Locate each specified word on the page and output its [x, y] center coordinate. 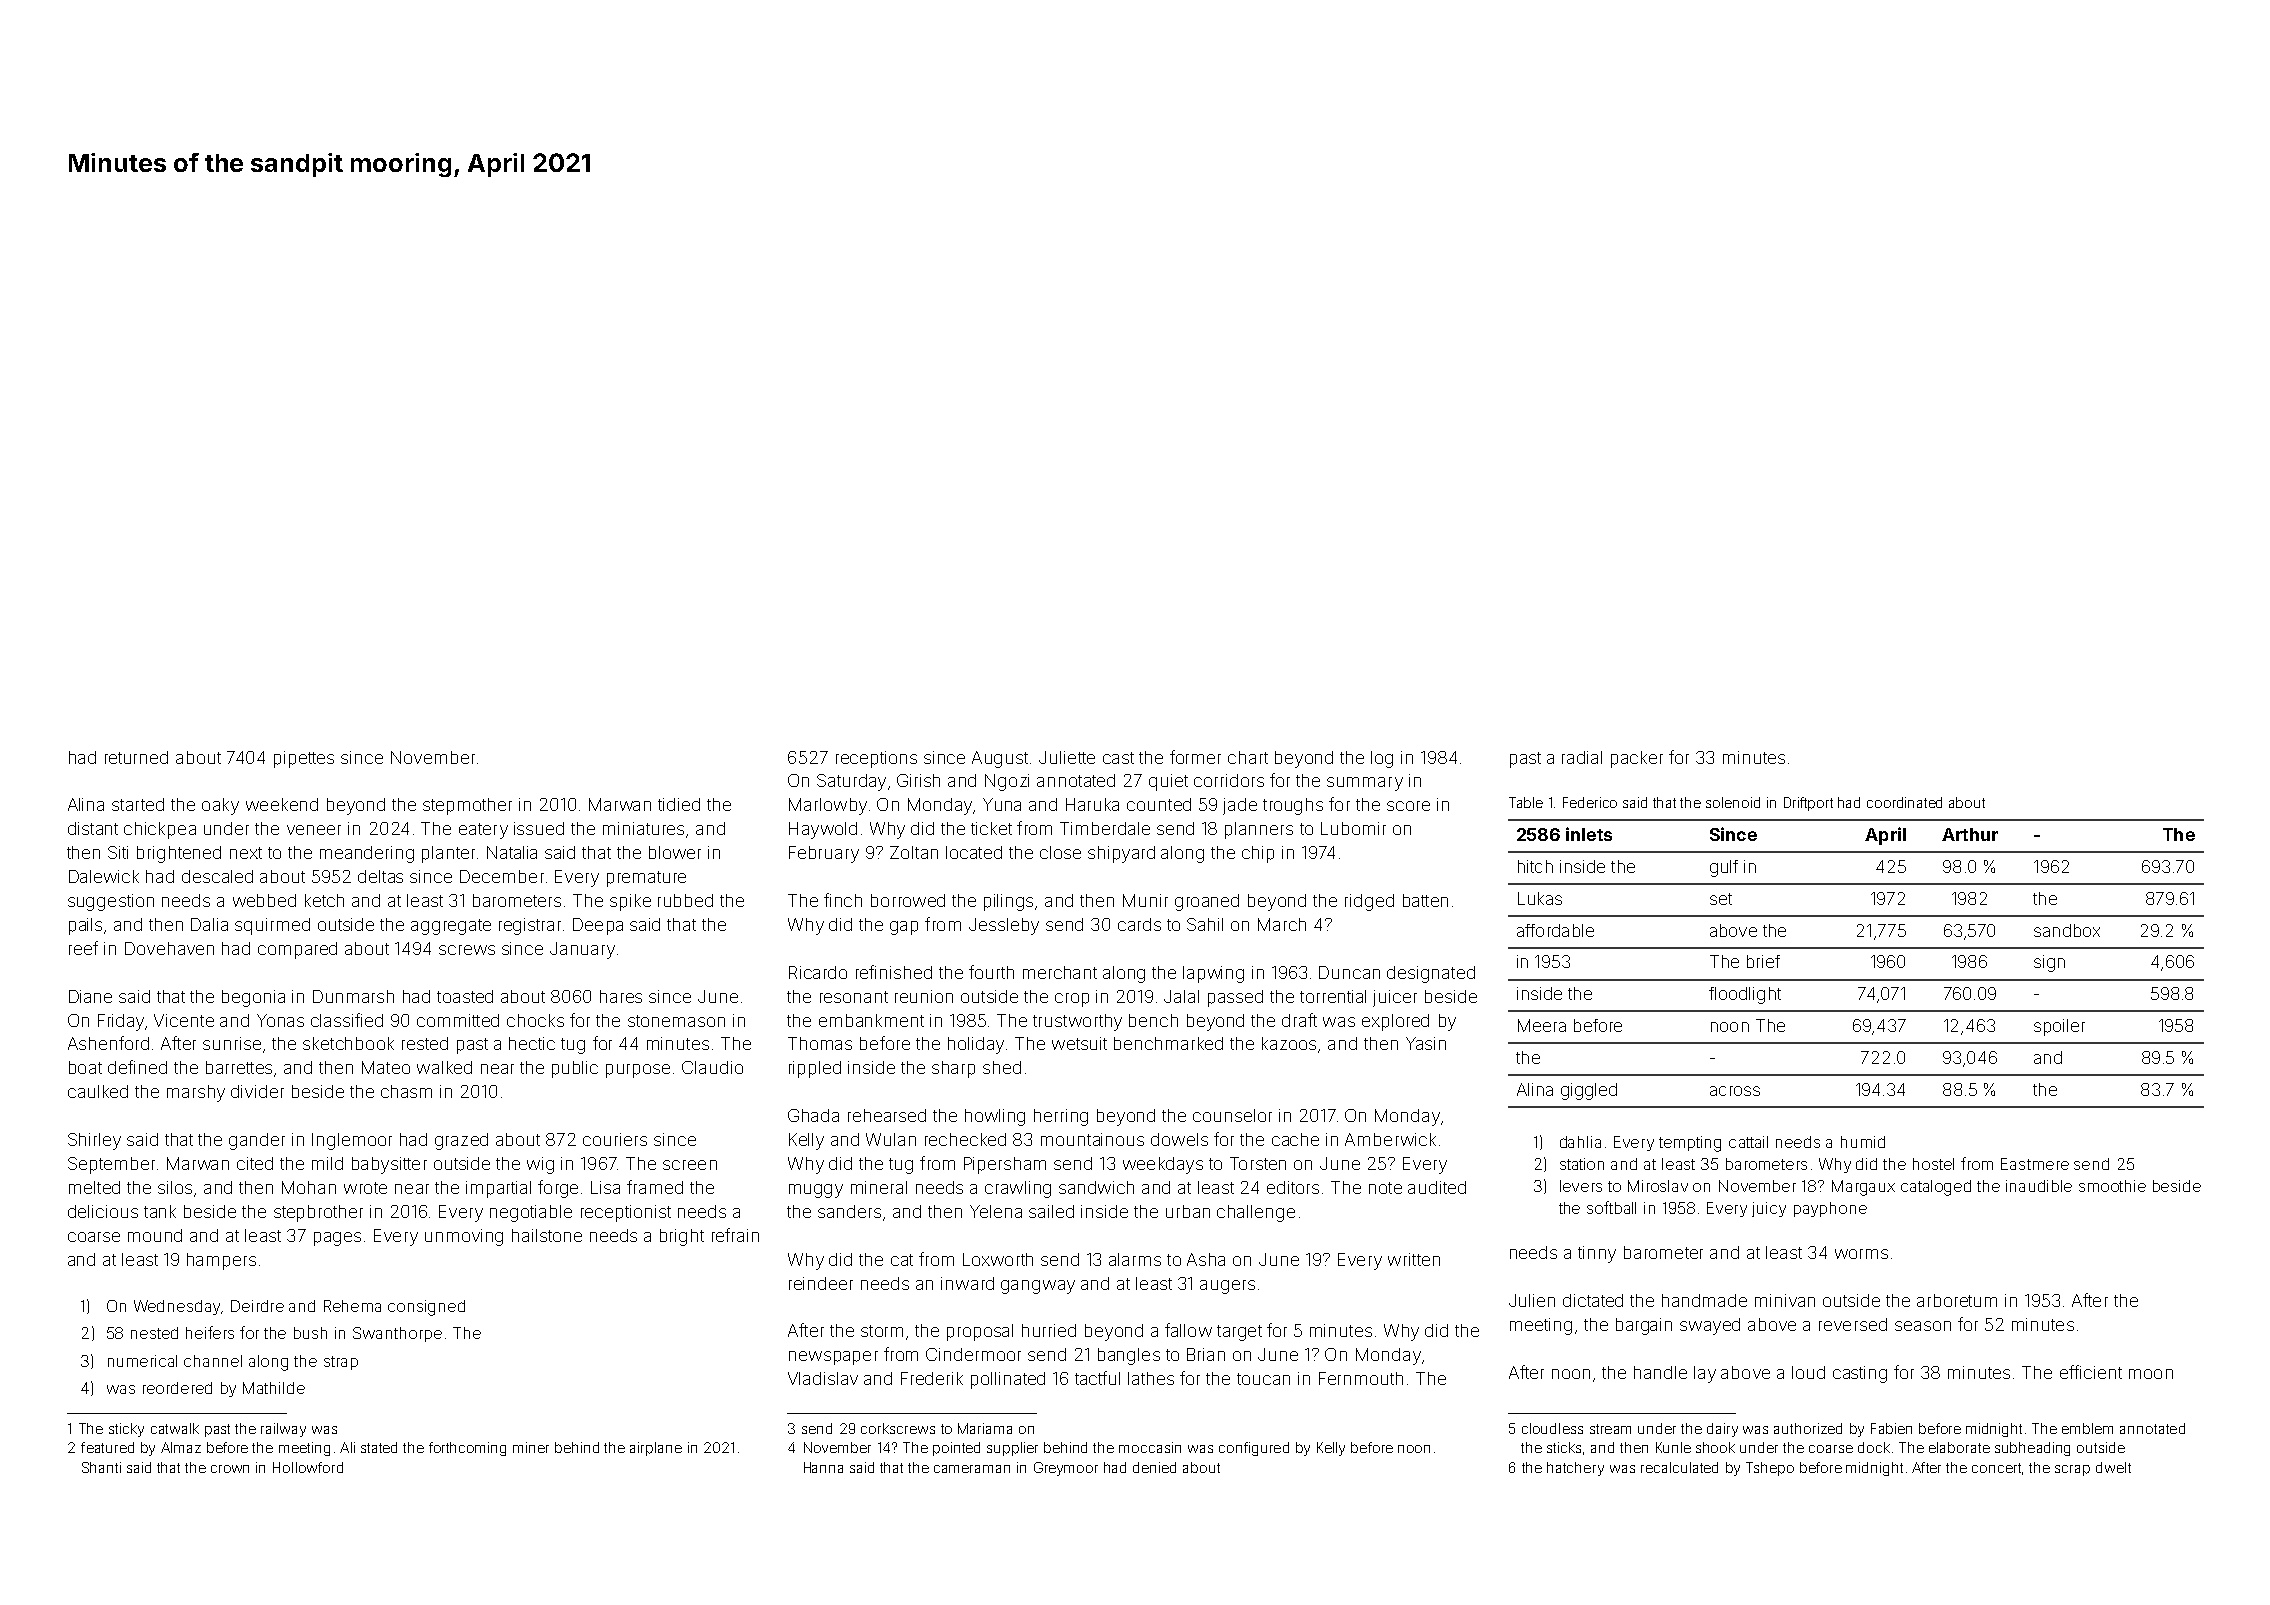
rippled [815, 1069]
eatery [483, 831]
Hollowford [308, 1467]
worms [1861, 1254]
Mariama [985, 1428]
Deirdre [257, 1306]
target [1239, 1333]
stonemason [676, 1021]
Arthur [1970, 834]
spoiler [2059, 1027]
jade [1240, 806]
